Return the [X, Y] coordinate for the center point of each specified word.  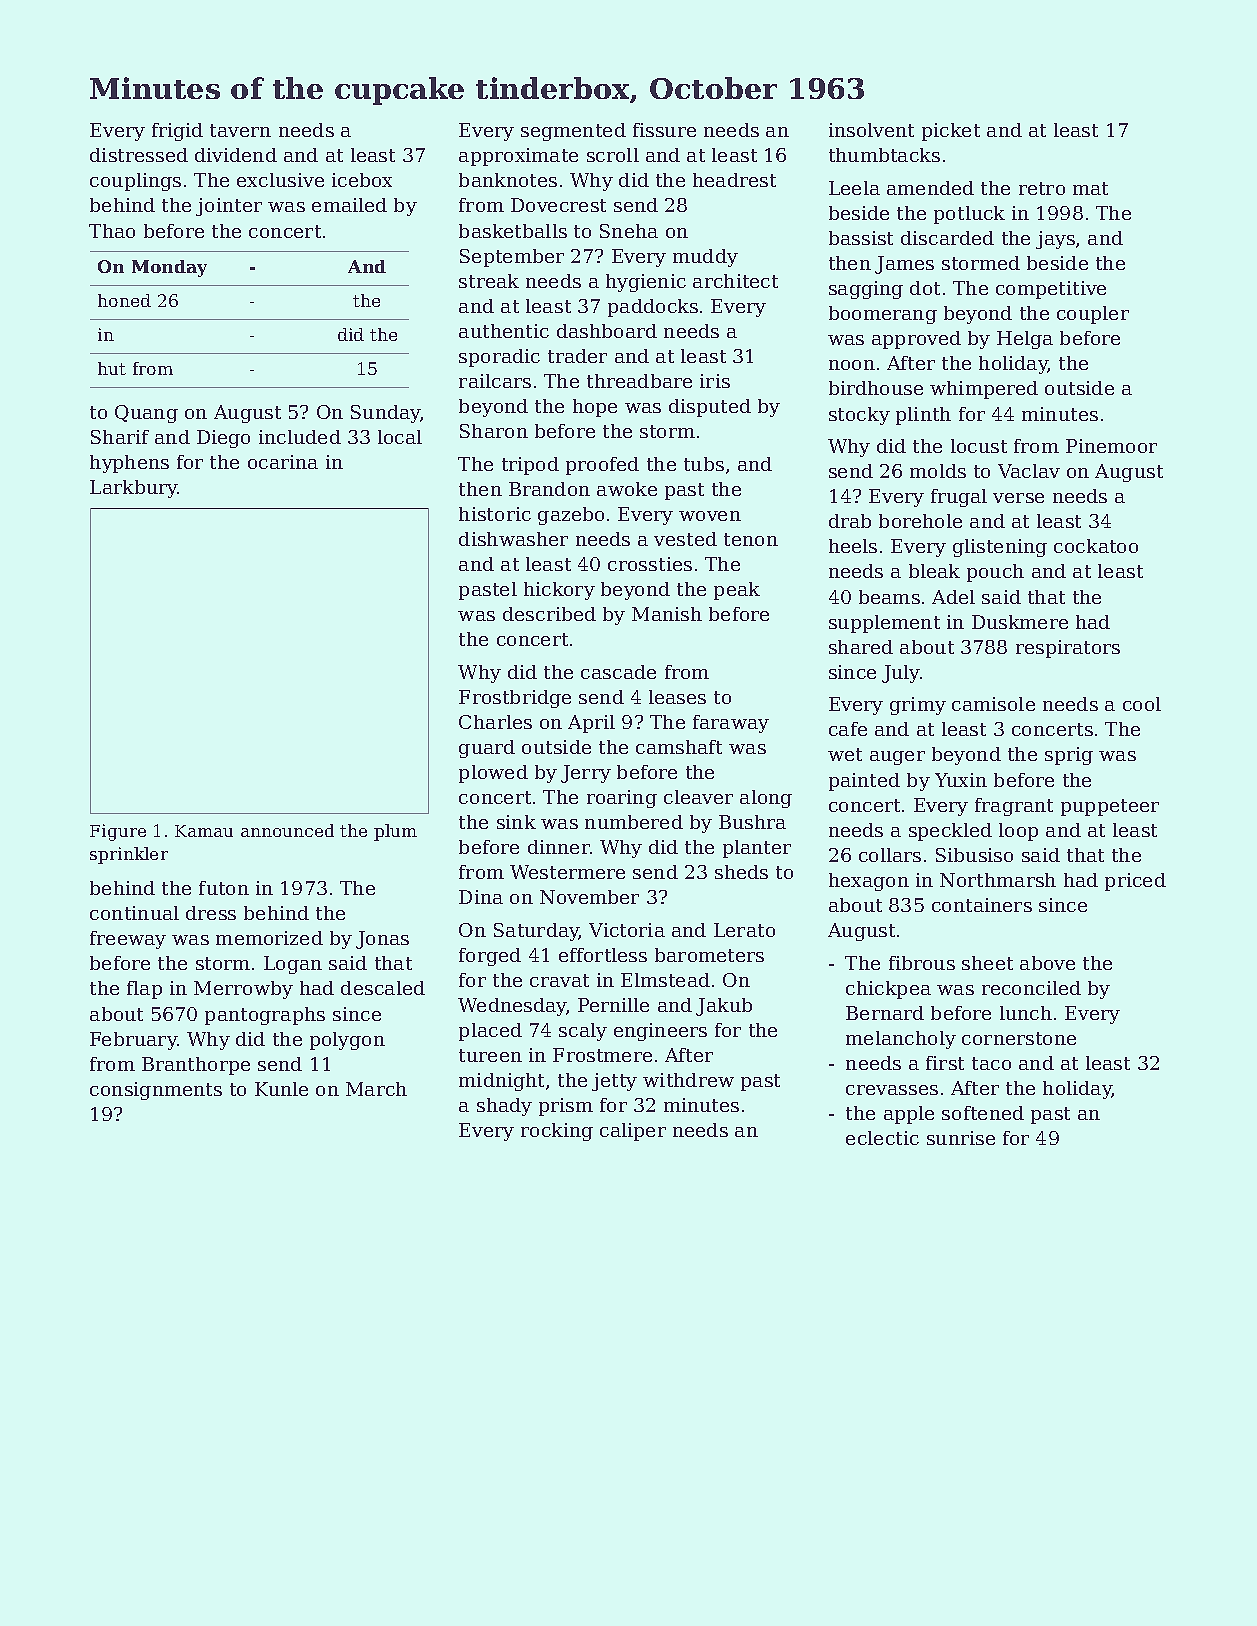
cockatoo [1096, 546]
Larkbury [134, 489]
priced [1135, 882]
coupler [1093, 315]
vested [685, 539]
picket [951, 132]
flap [144, 990]
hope [595, 408]
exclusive [280, 180]
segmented [573, 132]
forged [490, 957]
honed [124, 300]
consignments [156, 1091]
